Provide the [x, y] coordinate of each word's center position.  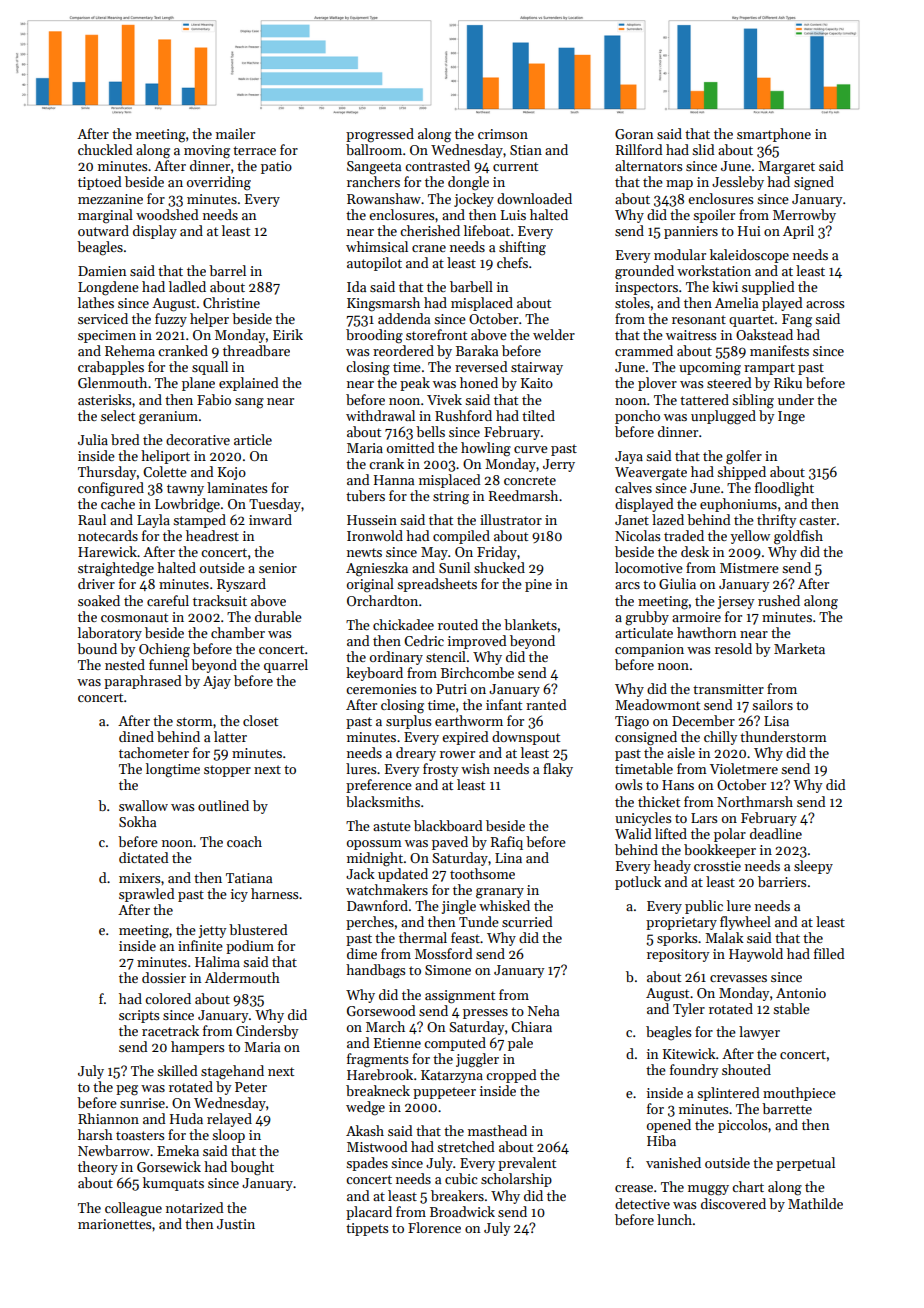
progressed [380, 135]
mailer [235, 133]
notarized [195, 1207]
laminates [237, 487]
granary [500, 893]
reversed [481, 366]
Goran [634, 134]
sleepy [813, 867]
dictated [144, 857]
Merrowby [804, 216]
